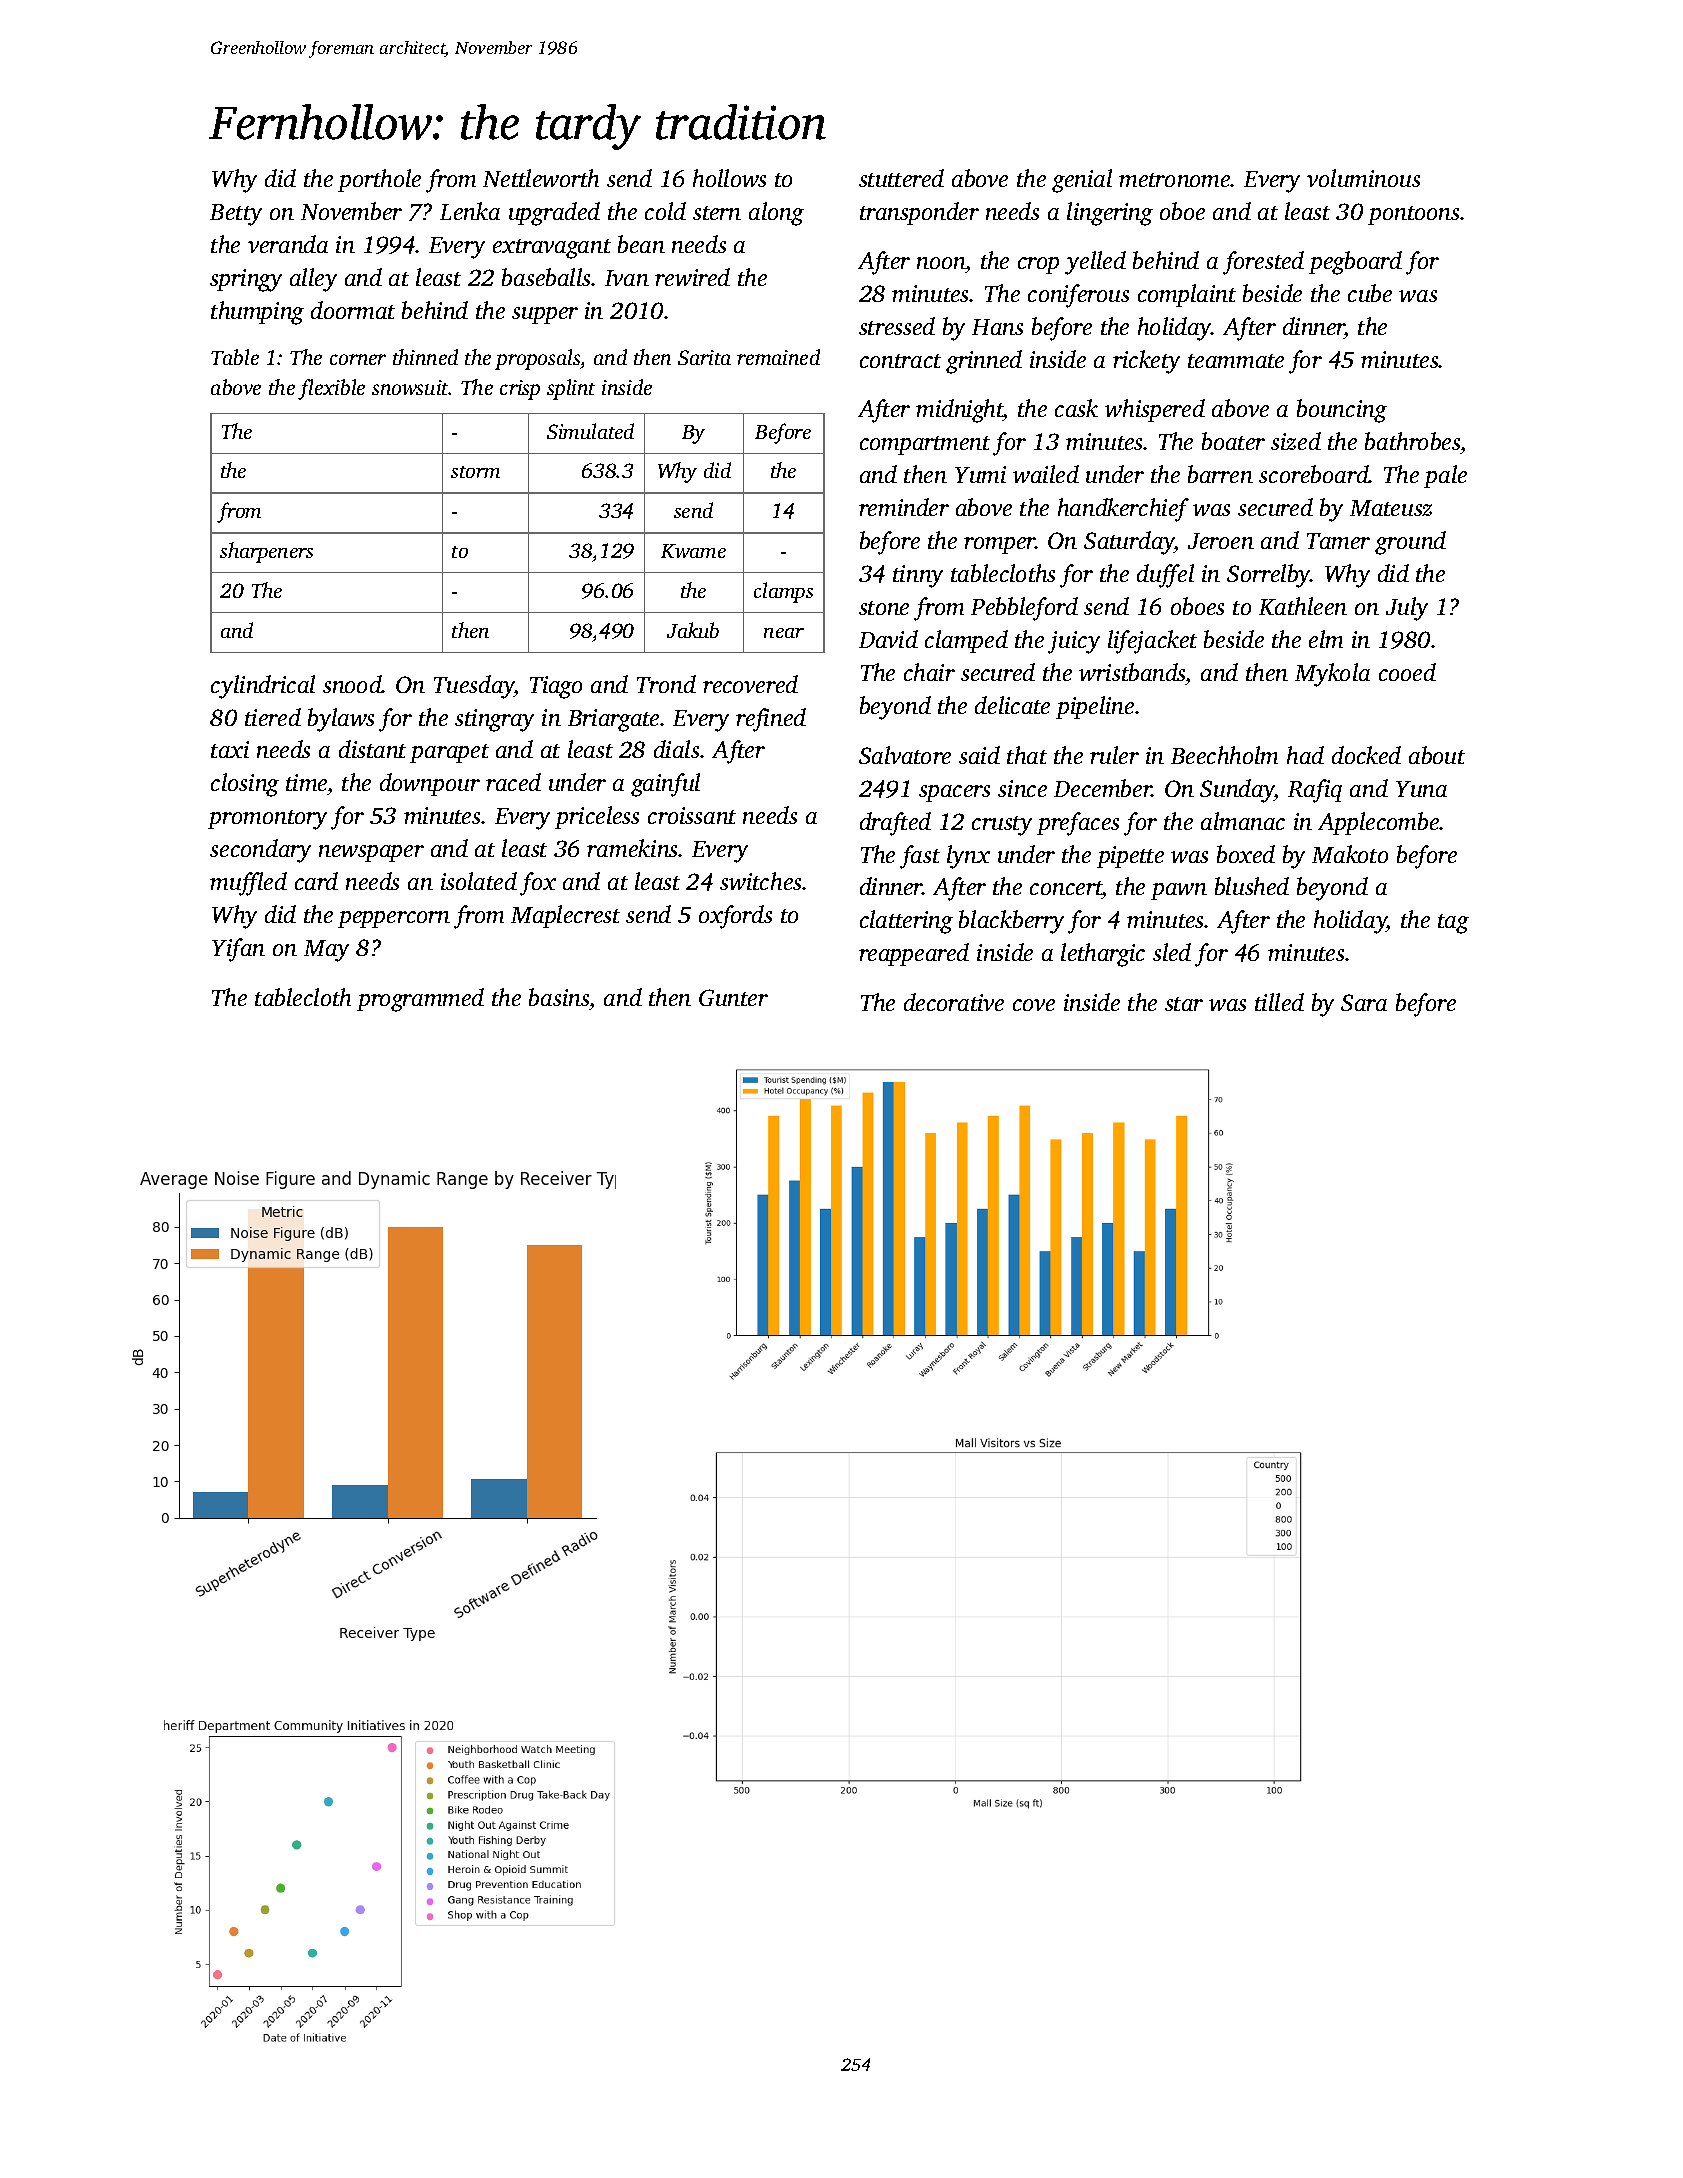 The image size is (1683, 2178). What do you see at coordinates (979, 755) in the screenshot?
I see `said` at bounding box center [979, 755].
